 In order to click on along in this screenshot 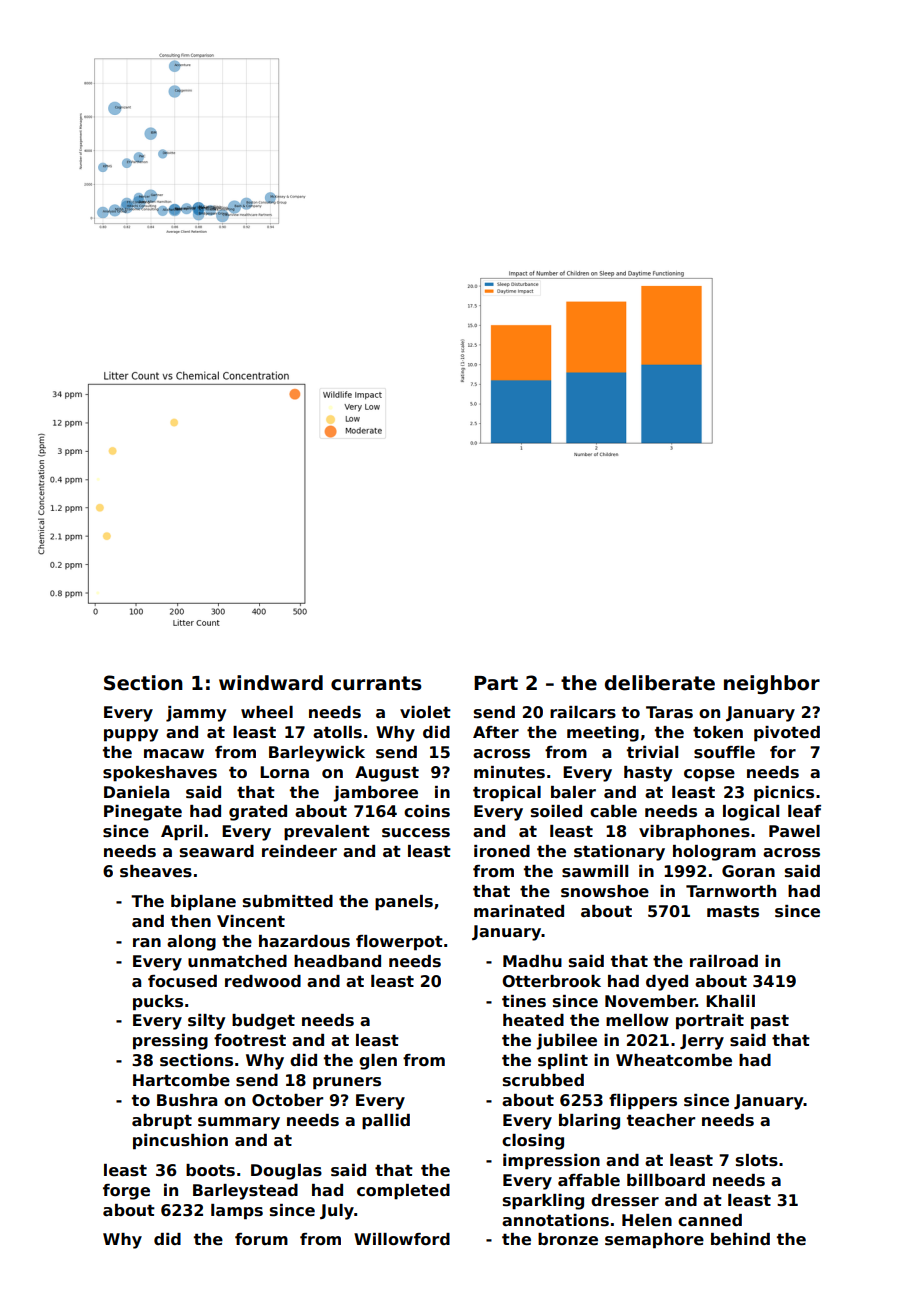, I will do `click(191, 943)`.
